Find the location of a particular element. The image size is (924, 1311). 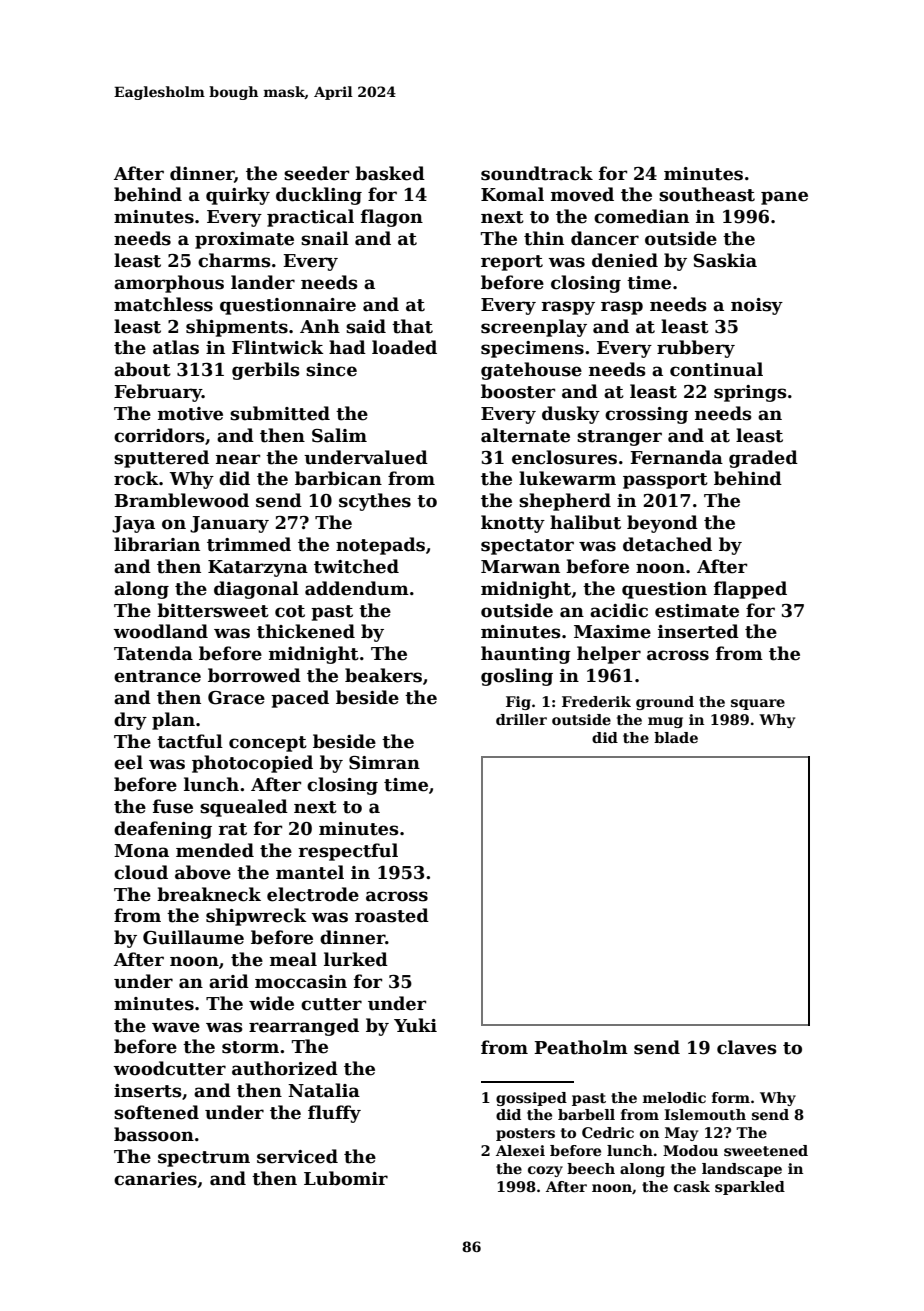

southeast is located at coordinates (707, 194).
